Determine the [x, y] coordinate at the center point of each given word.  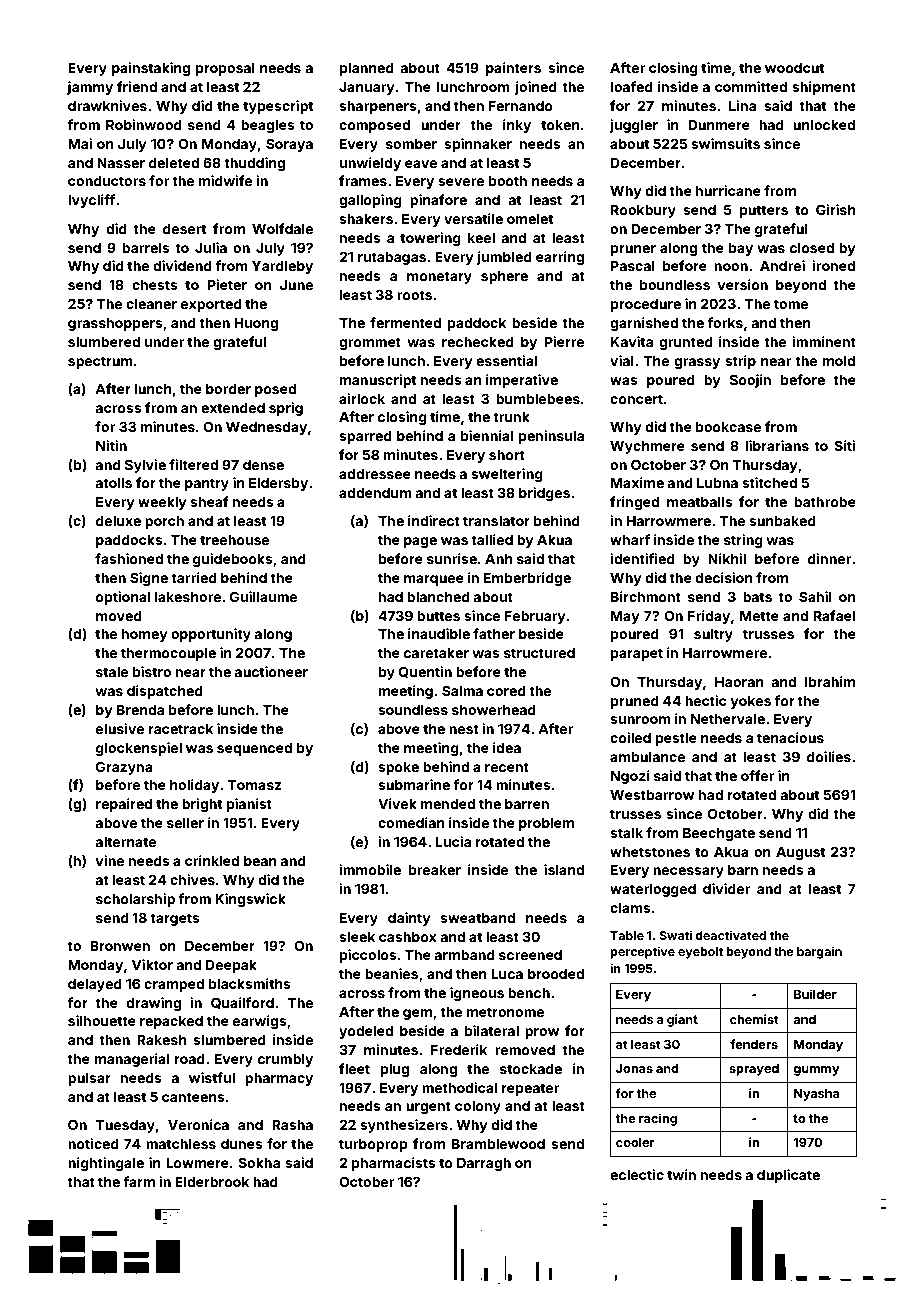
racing [658, 1119]
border [228, 389]
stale [112, 672]
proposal [225, 69]
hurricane [728, 190]
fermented [405, 322]
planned [367, 69]
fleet [354, 1068]
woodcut [794, 68]
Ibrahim [830, 681]
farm [139, 1181]
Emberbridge [527, 579]
